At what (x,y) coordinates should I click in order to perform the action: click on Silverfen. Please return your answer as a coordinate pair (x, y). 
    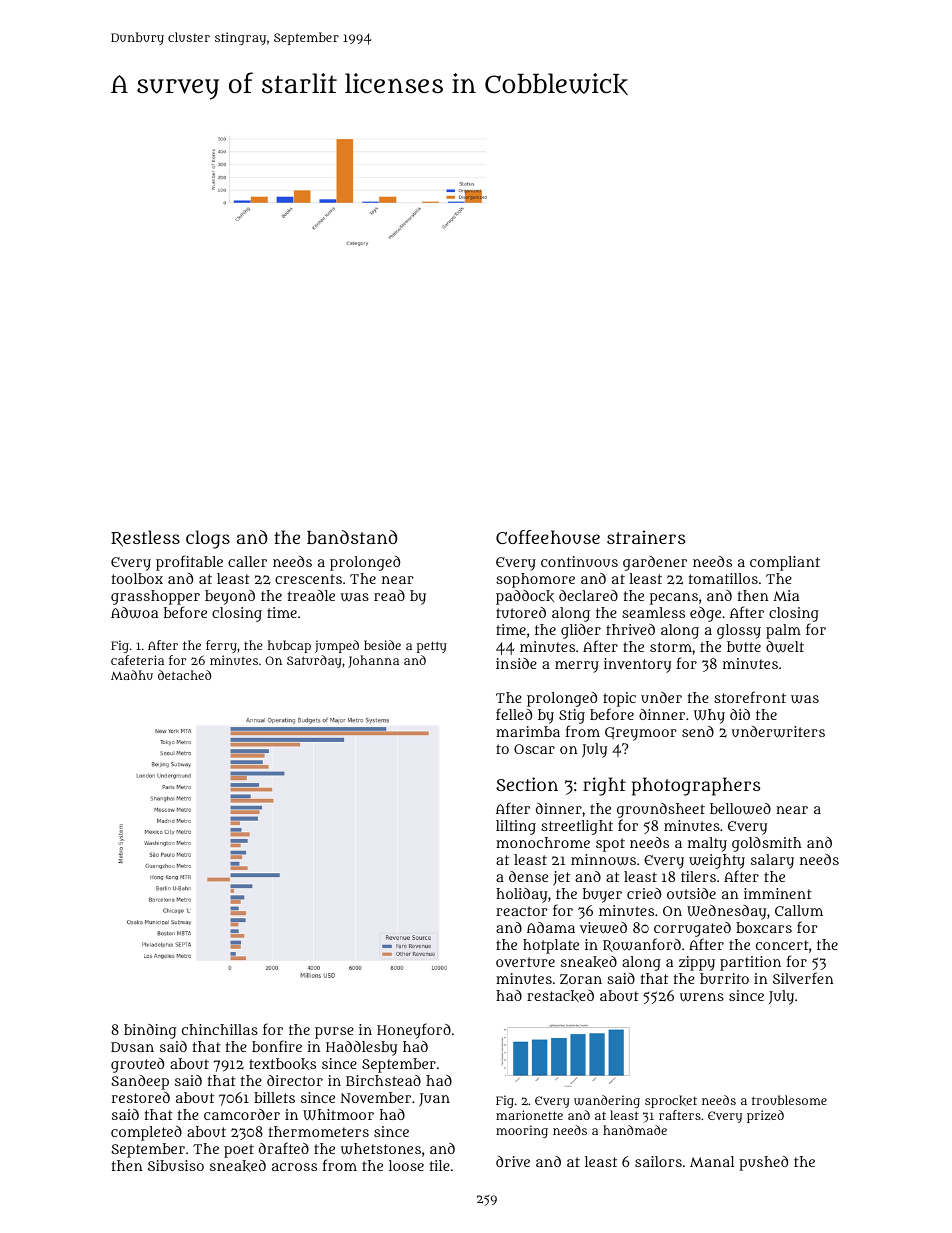
    Looking at the image, I should click on (803, 978).
